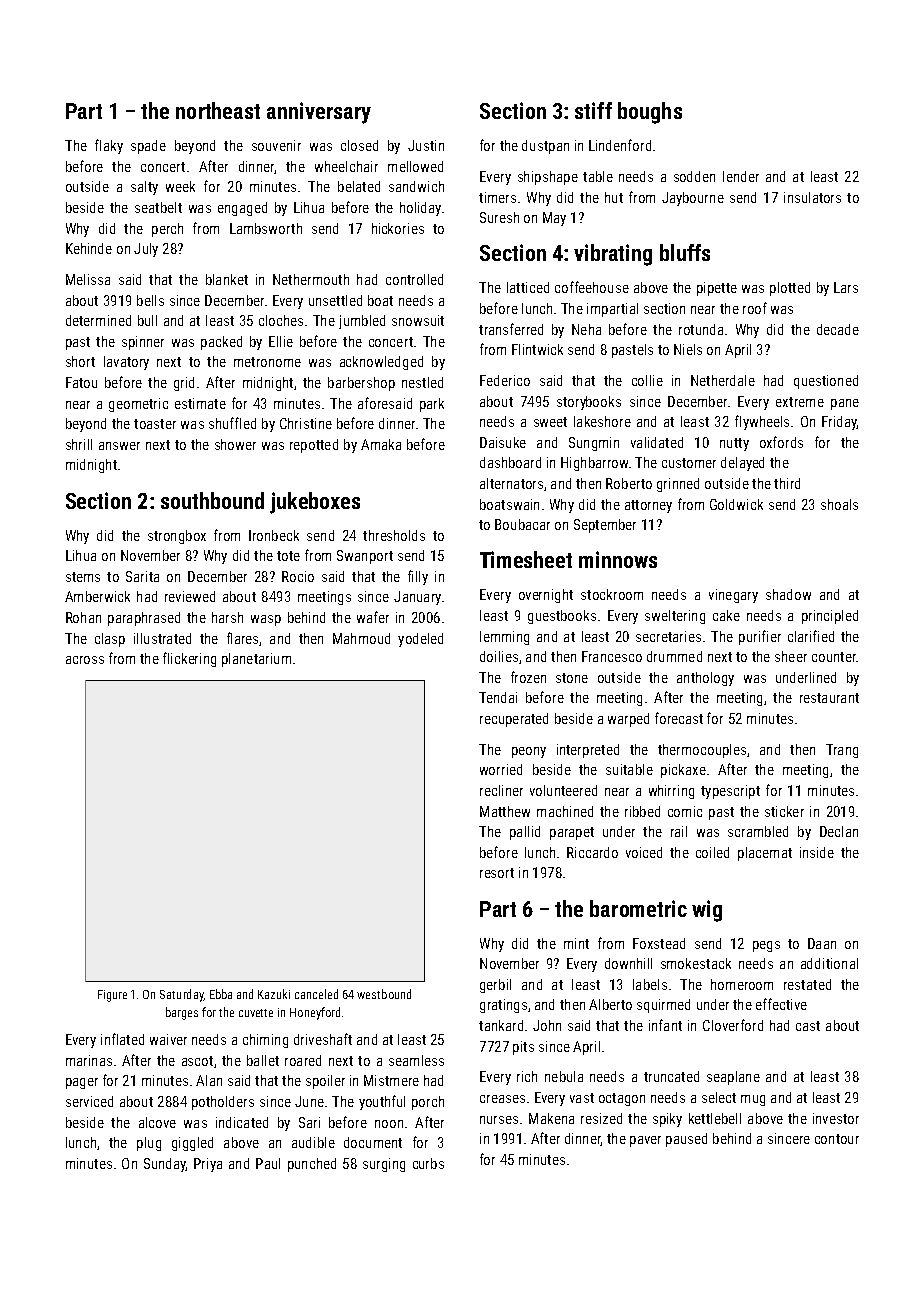  Describe the element at coordinates (499, 217) in the screenshot. I see `Suresh` at that location.
